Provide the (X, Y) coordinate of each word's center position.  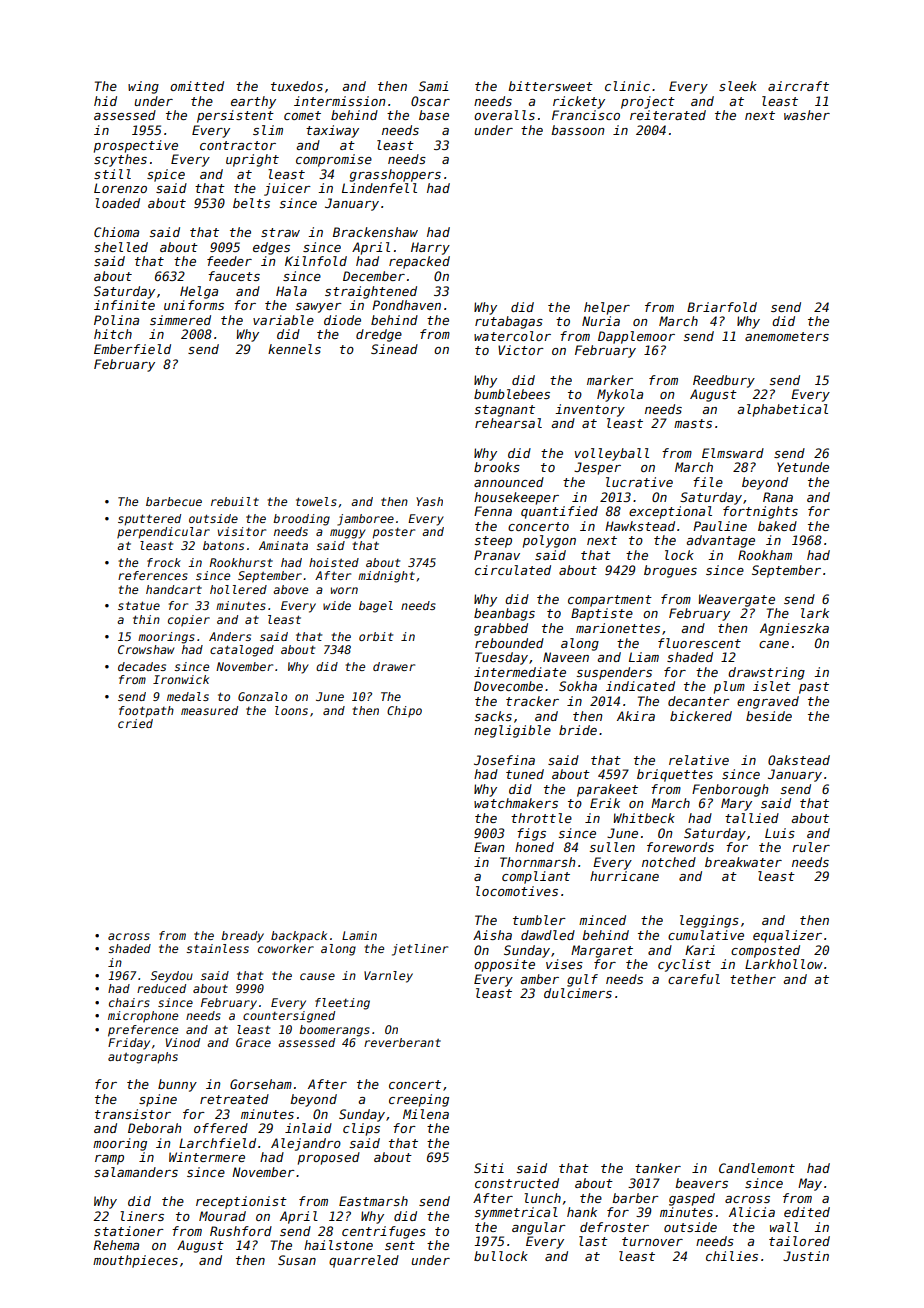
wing (143, 87)
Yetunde (803, 467)
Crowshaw (146, 649)
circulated (513, 570)
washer (807, 115)
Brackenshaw (375, 232)
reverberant (402, 1042)
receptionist (241, 1202)
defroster (614, 1227)
